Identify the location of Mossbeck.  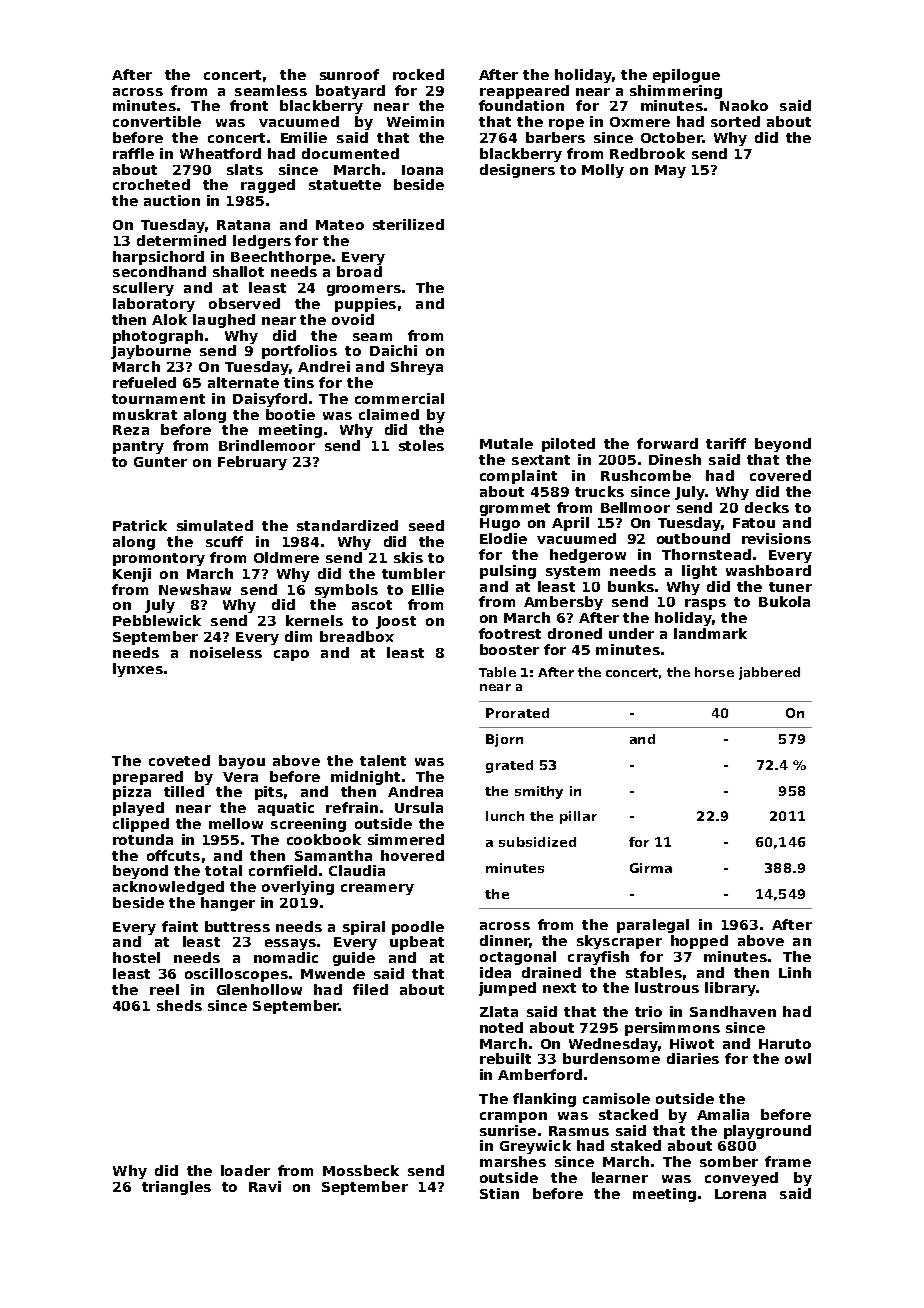
(361, 1170).
